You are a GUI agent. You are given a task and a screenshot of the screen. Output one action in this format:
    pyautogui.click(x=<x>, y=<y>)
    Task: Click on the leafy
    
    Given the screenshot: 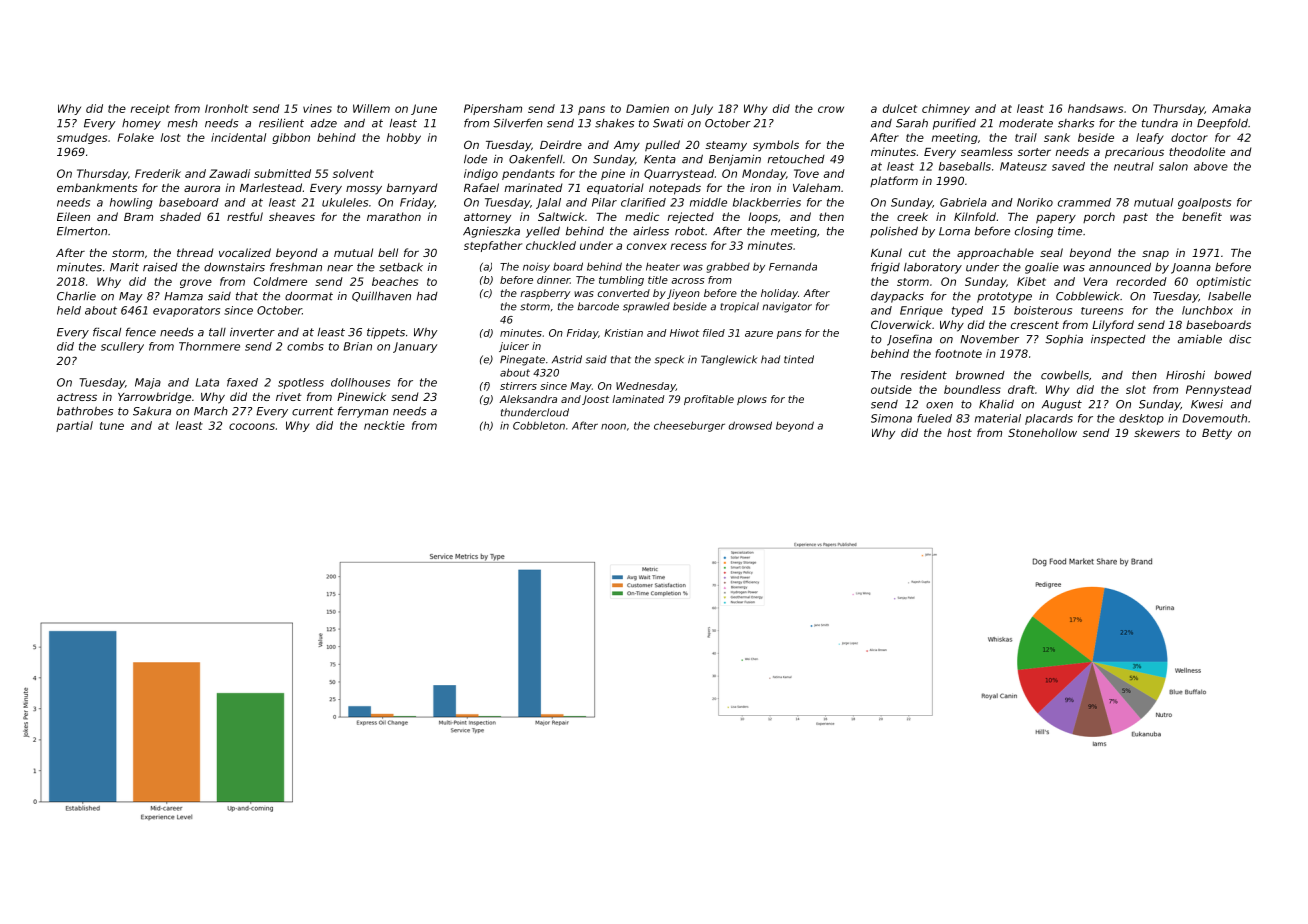 What is the action you would take?
    pyautogui.click(x=1150, y=138)
